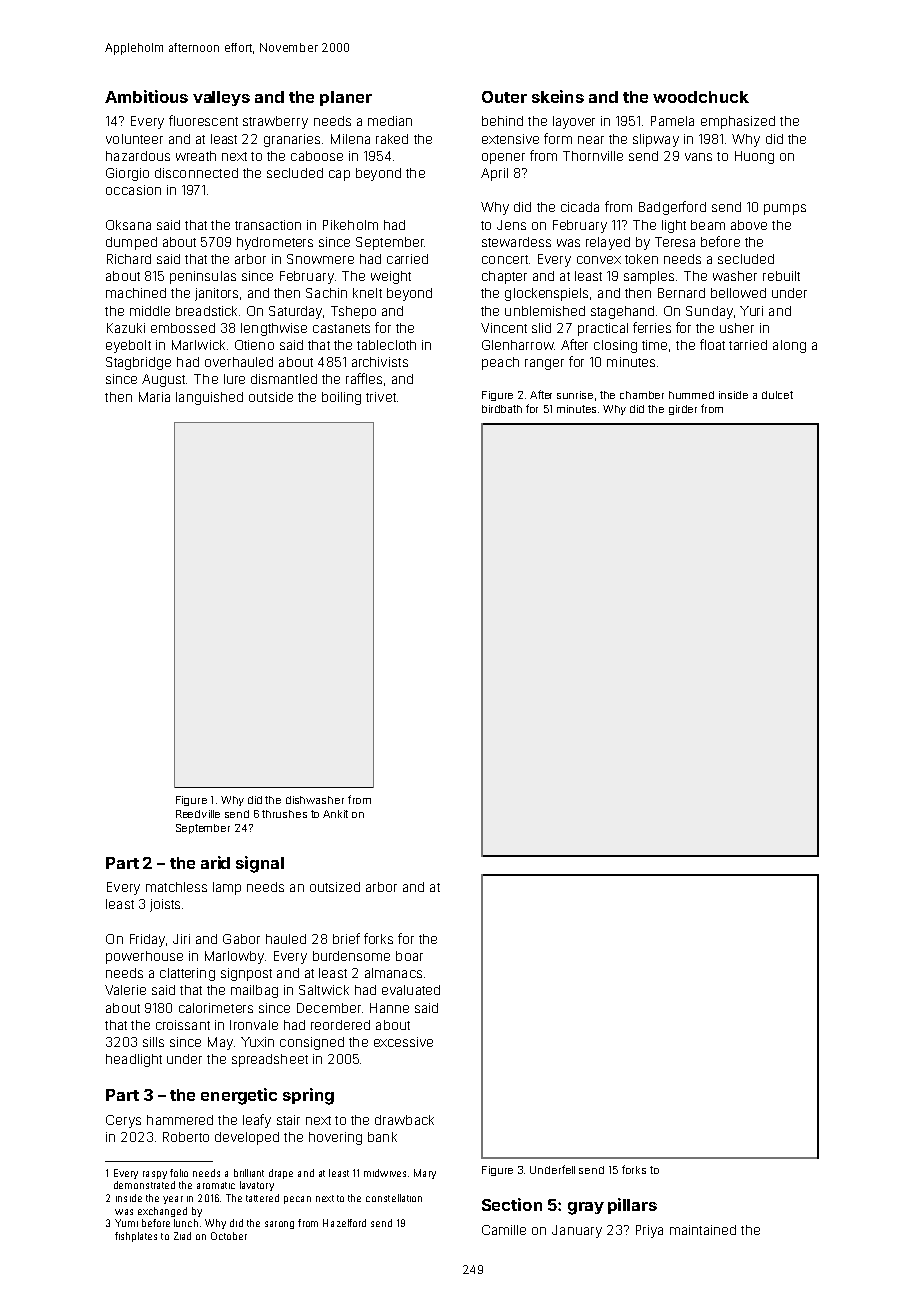 Image resolution: width=924 pixels, height=1308 pixels. What do you see at coordinates (703, 1230) in the screenshot?
I see `maintained` at bounding box center [703, 1230].
